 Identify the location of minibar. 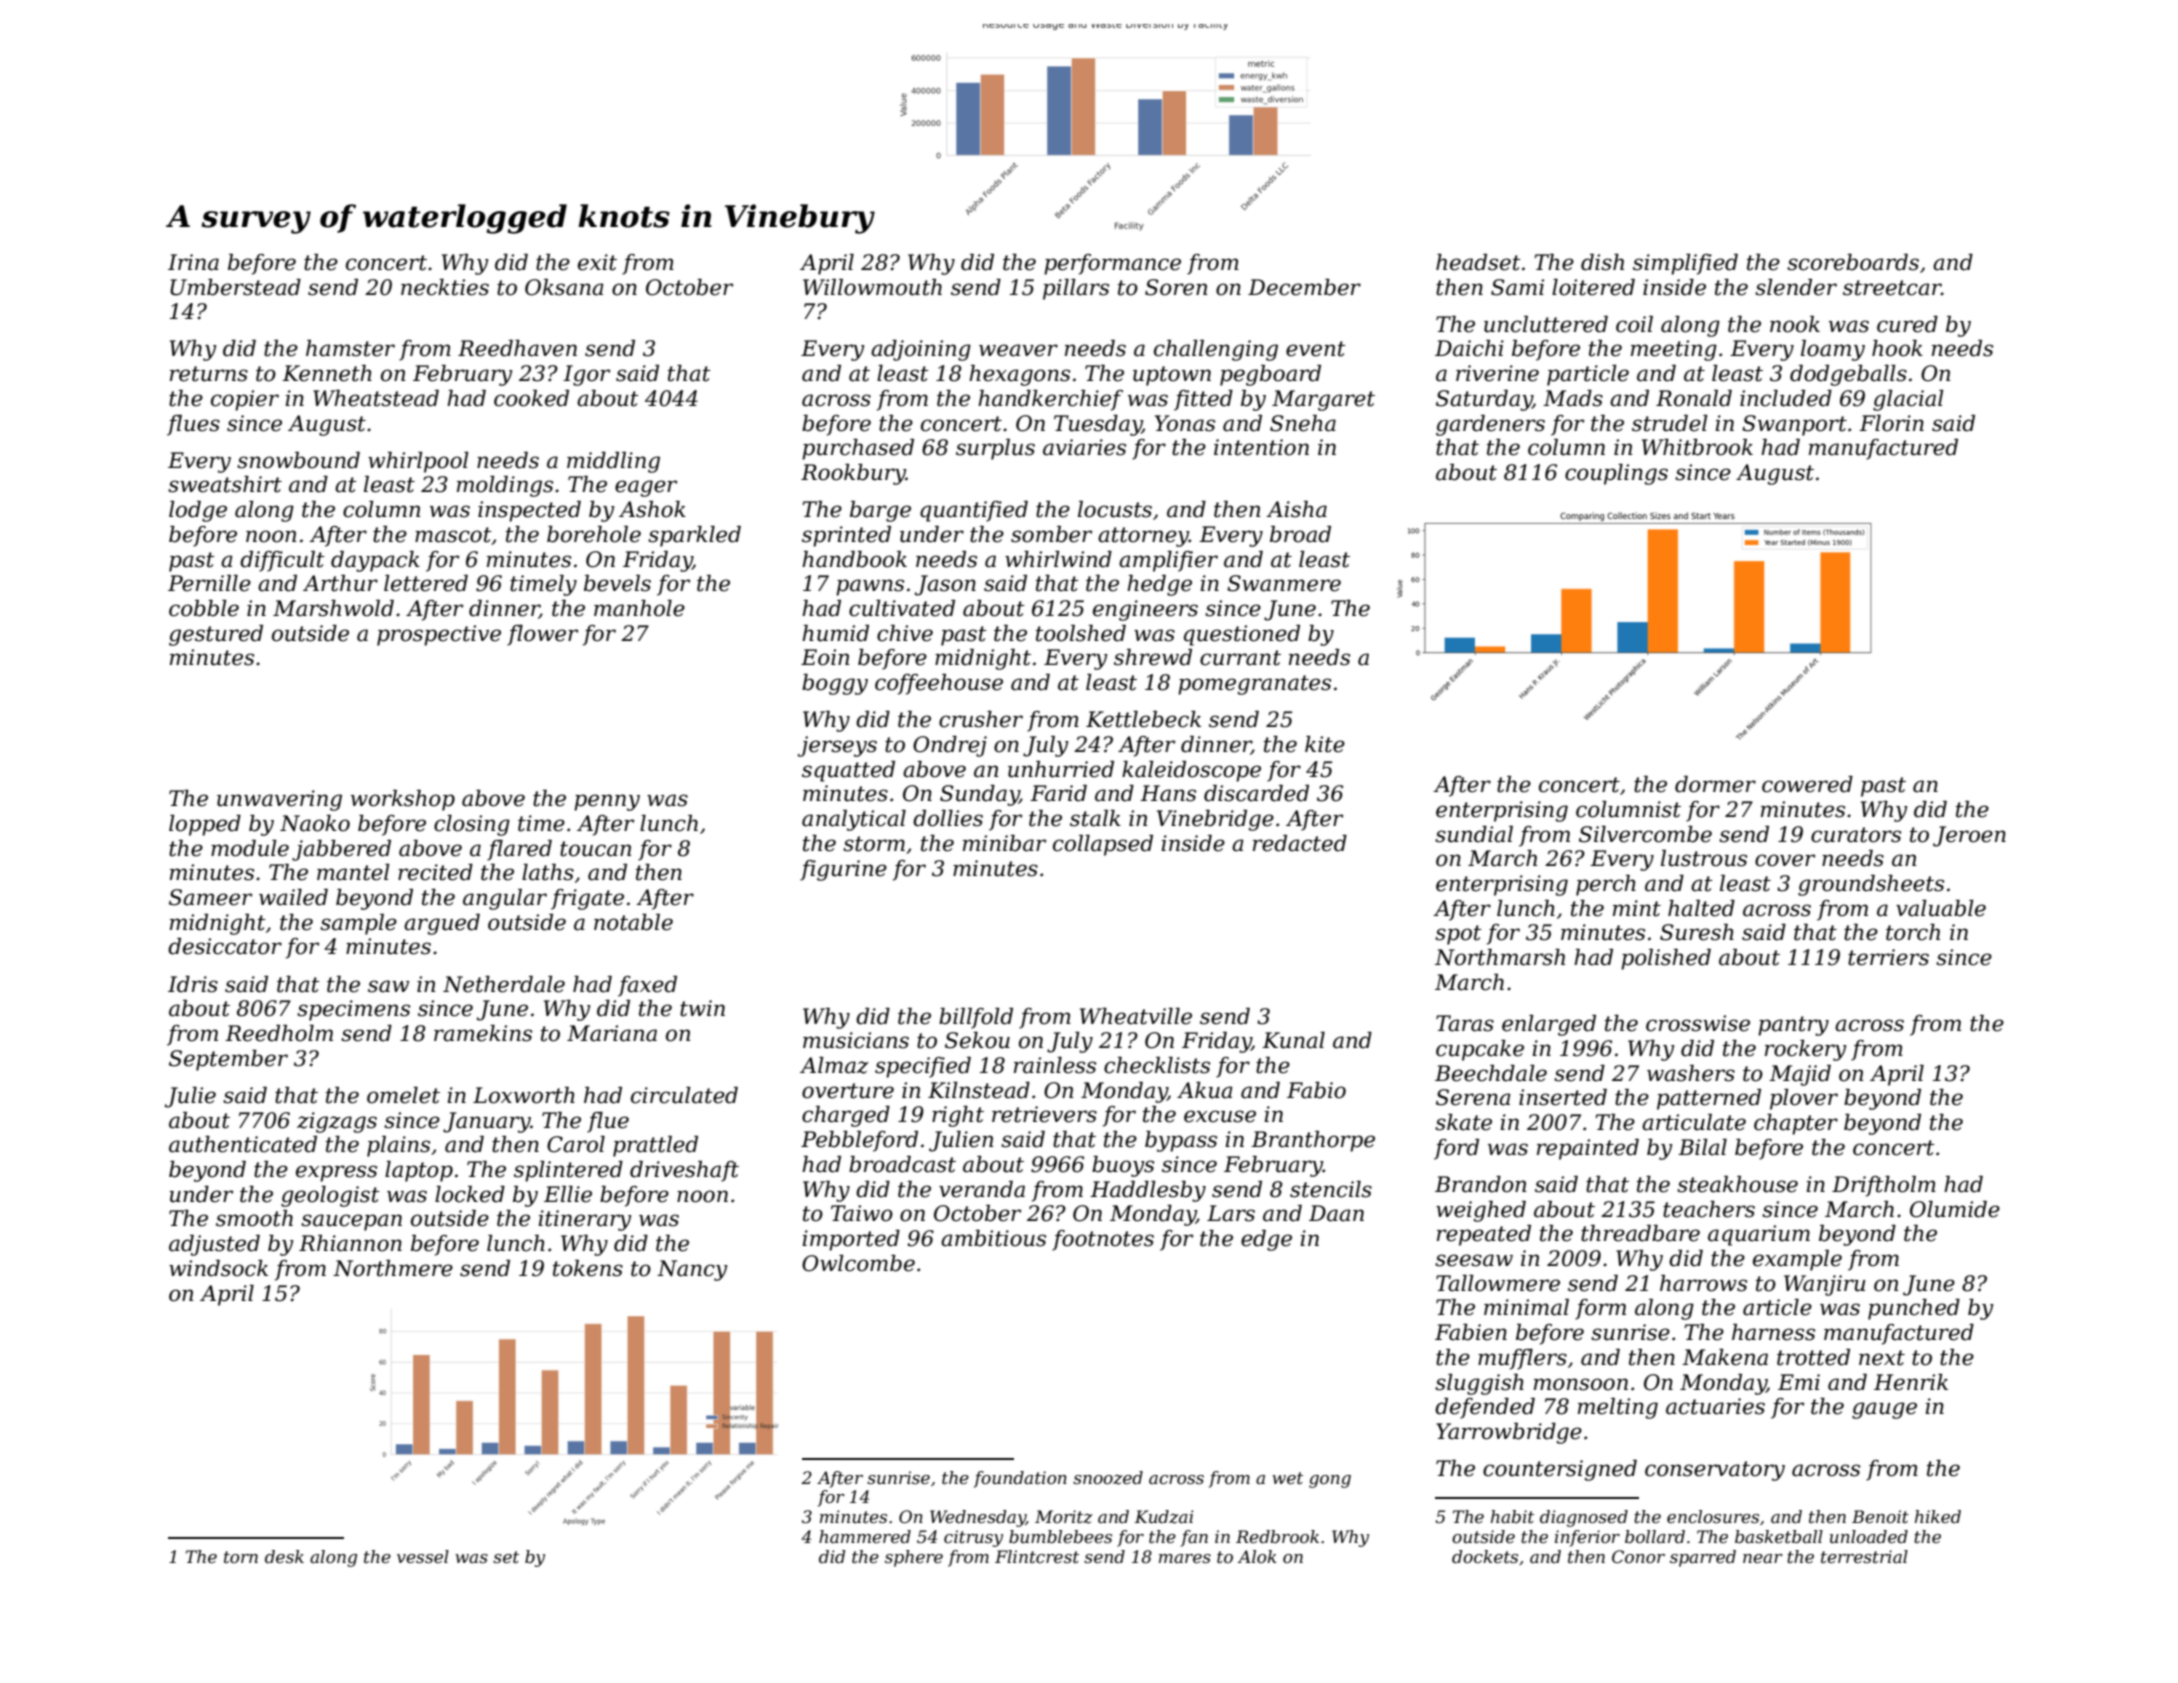
(1004, 843).
